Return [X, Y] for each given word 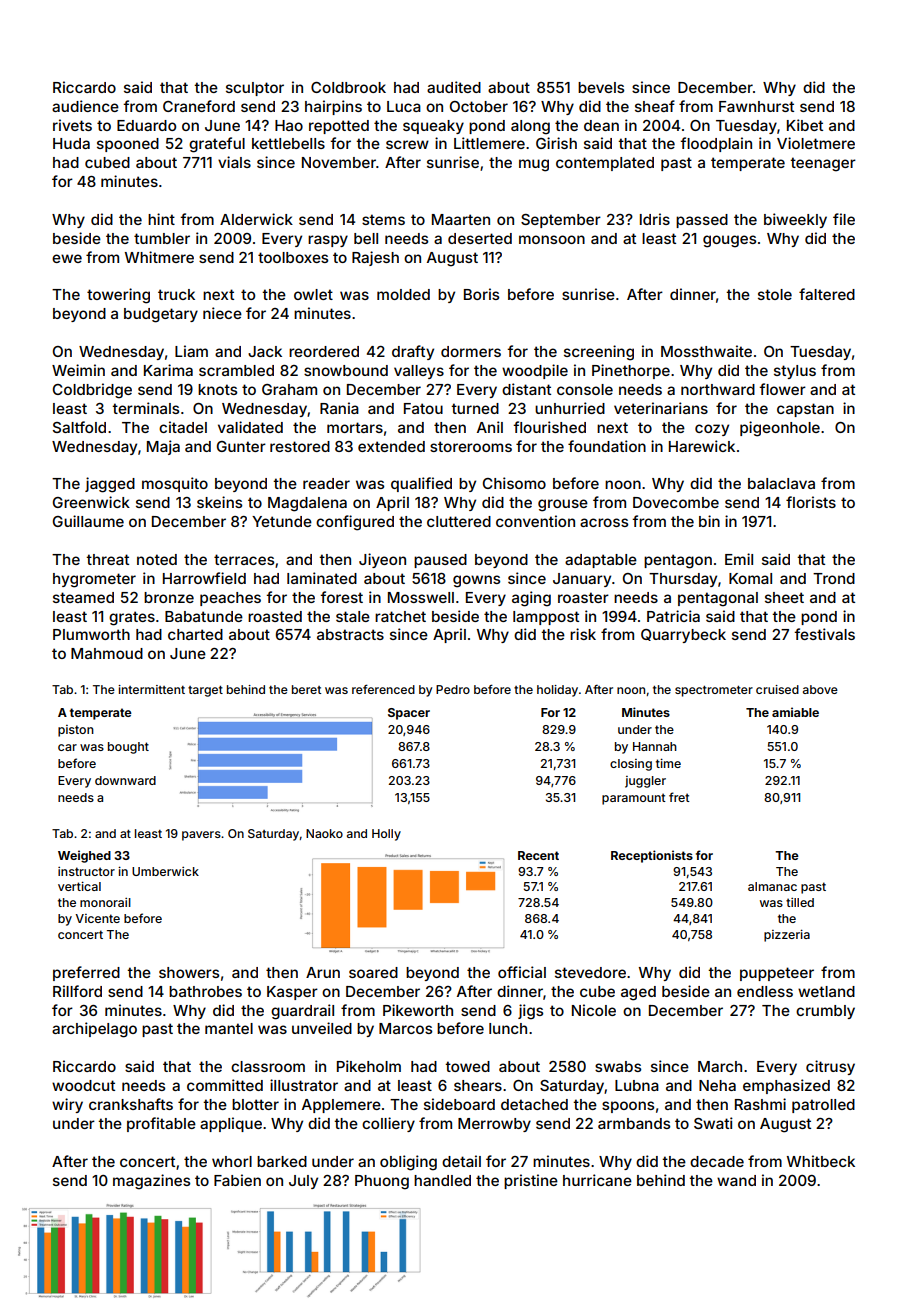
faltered [827, 294]
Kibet [805, 125]
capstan [805, 410]
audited [454, 87]
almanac [772, 886]
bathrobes [205, 991]
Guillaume [88, 521]
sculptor [255, 89]
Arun [323, 972]
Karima [168, 370]
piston [76, 731]
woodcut [83, 1085]
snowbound [346, 370]
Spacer [409, 714]
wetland [826, 991]
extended [391, 446]
